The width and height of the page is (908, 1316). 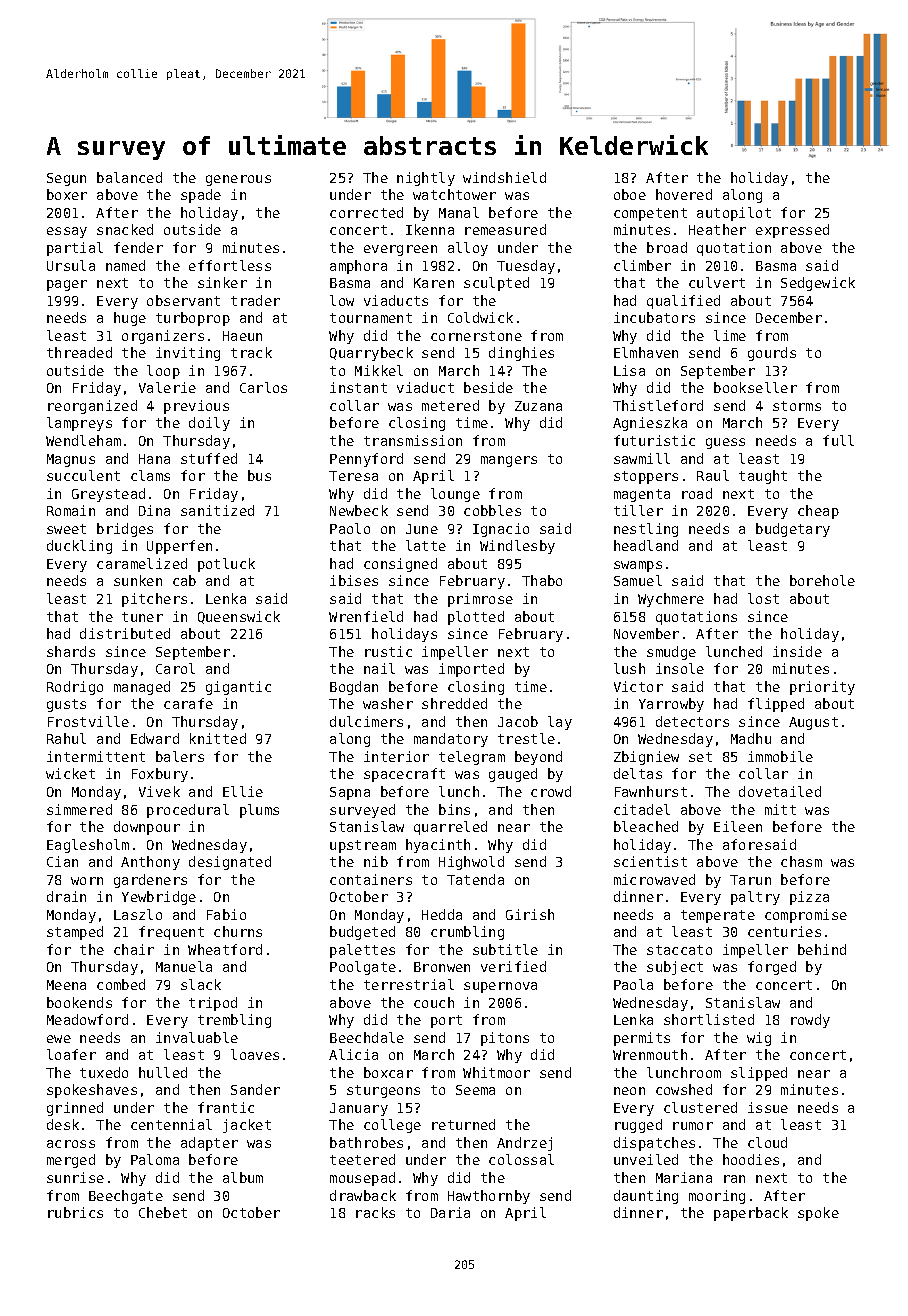 I want to click on daunting, so click(x=646, y=1197).
